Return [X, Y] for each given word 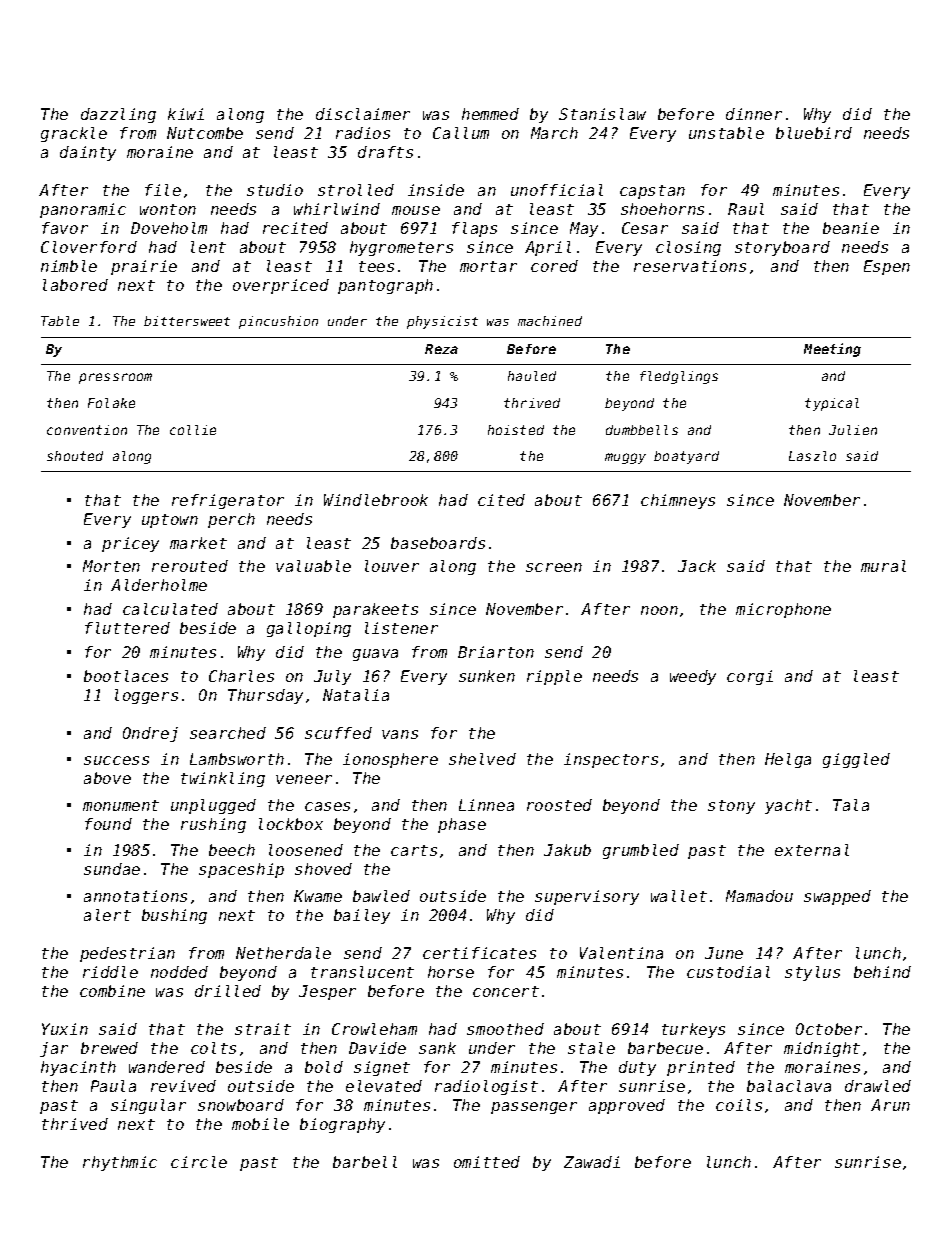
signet [382, 1068]
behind [882, 972]
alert [107, 915]
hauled [532, 376]
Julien [853, 430]
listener [401, 628]
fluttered [127, 628]
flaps [474, 229]
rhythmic [120, 1163]
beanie [851, 228]
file [163, 190]
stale [591, 1048]
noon [659, 610]
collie [193, 430]
